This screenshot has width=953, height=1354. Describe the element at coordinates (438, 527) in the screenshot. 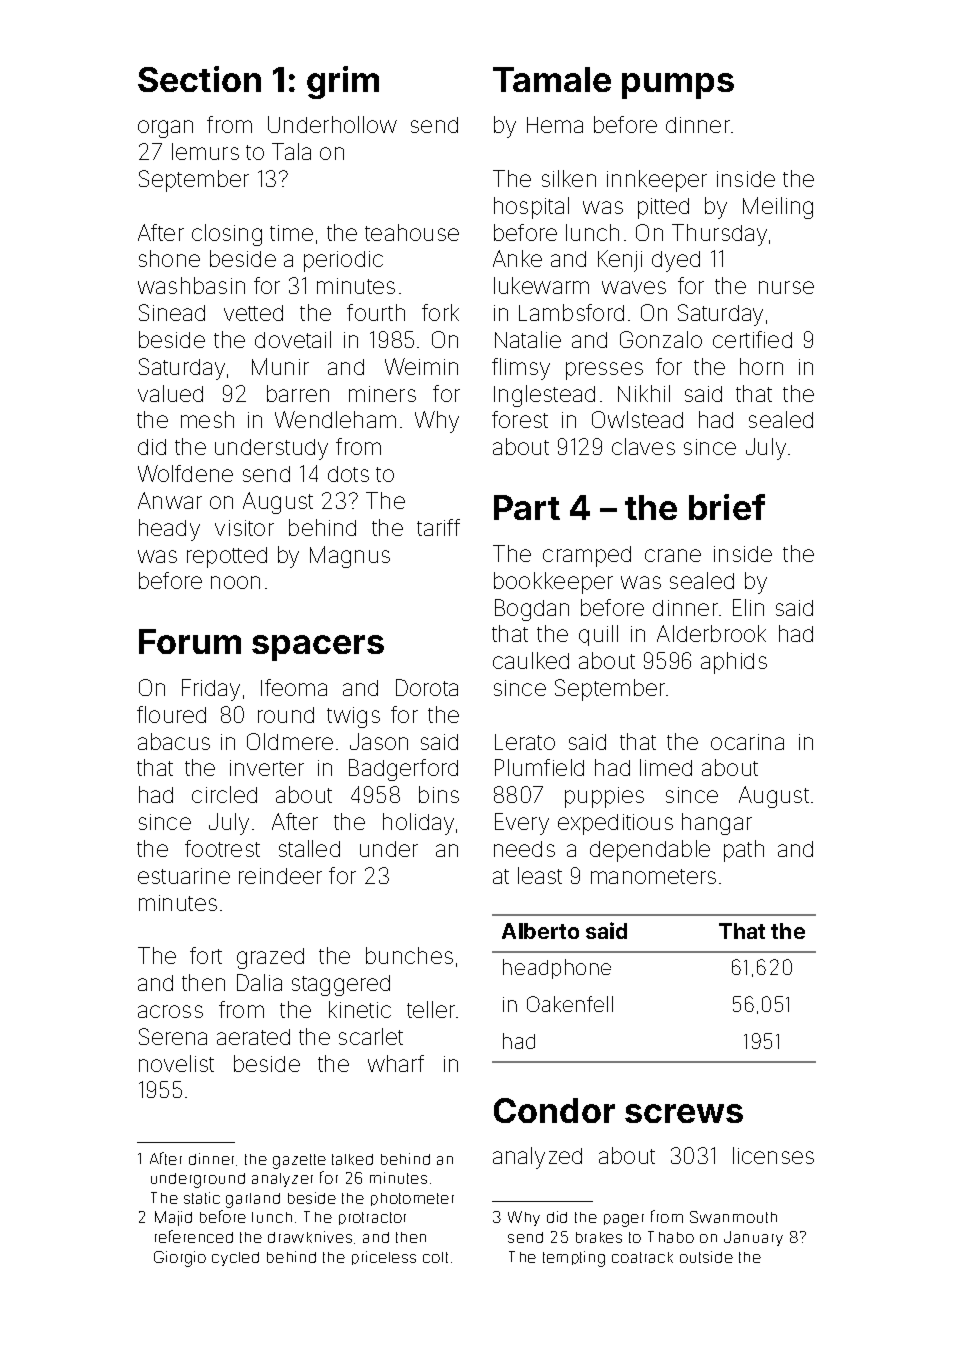

I see `tariff` at that location.
